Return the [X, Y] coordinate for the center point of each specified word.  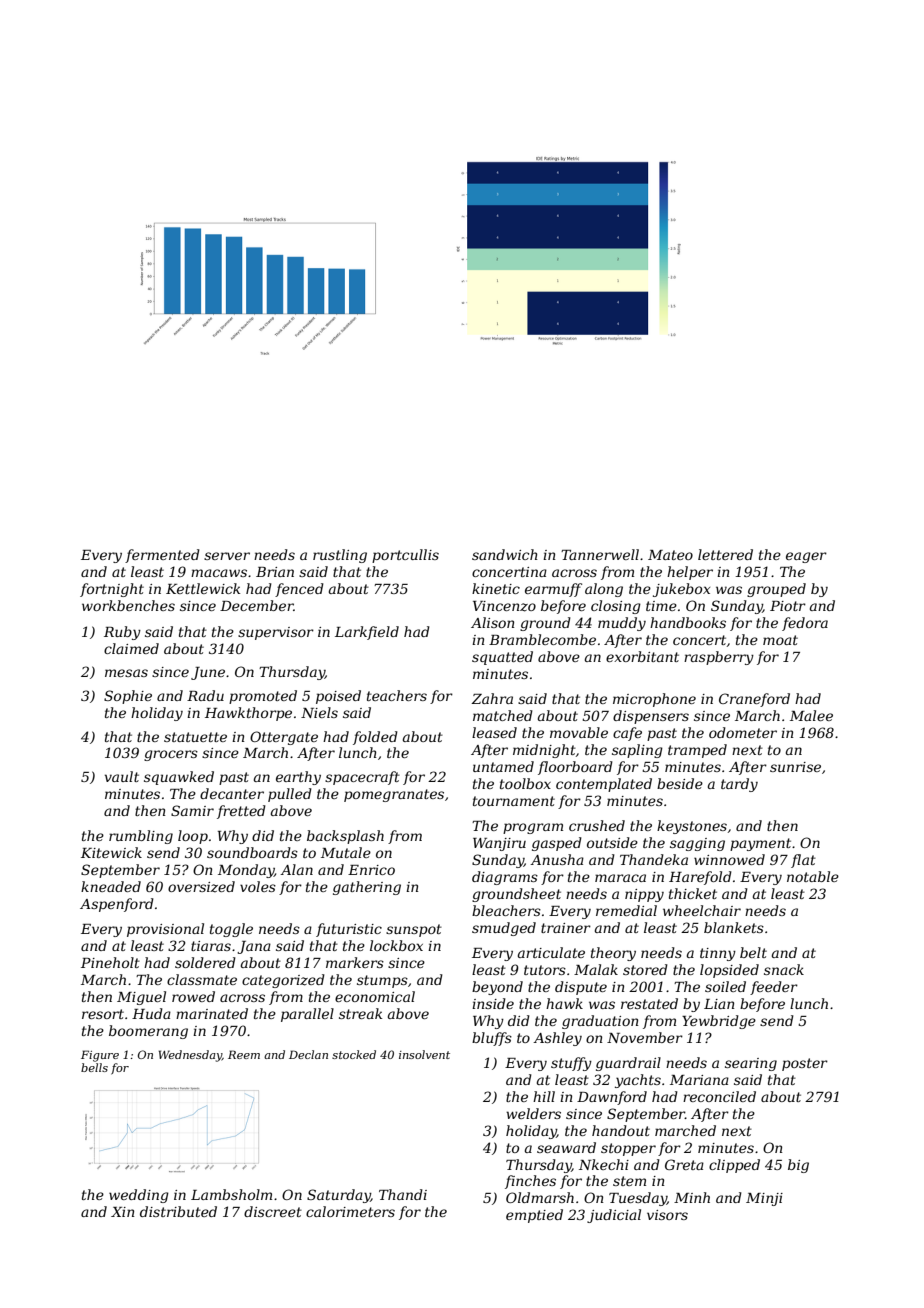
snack [784, 969]
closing [616, 607]
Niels [319, 712]
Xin [123, 1212]
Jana [254, 947]
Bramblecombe [542, 639]
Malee [811, 715]
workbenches [128, 605]
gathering [367, 888]
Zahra [492, 698]
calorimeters [350, 1211]
